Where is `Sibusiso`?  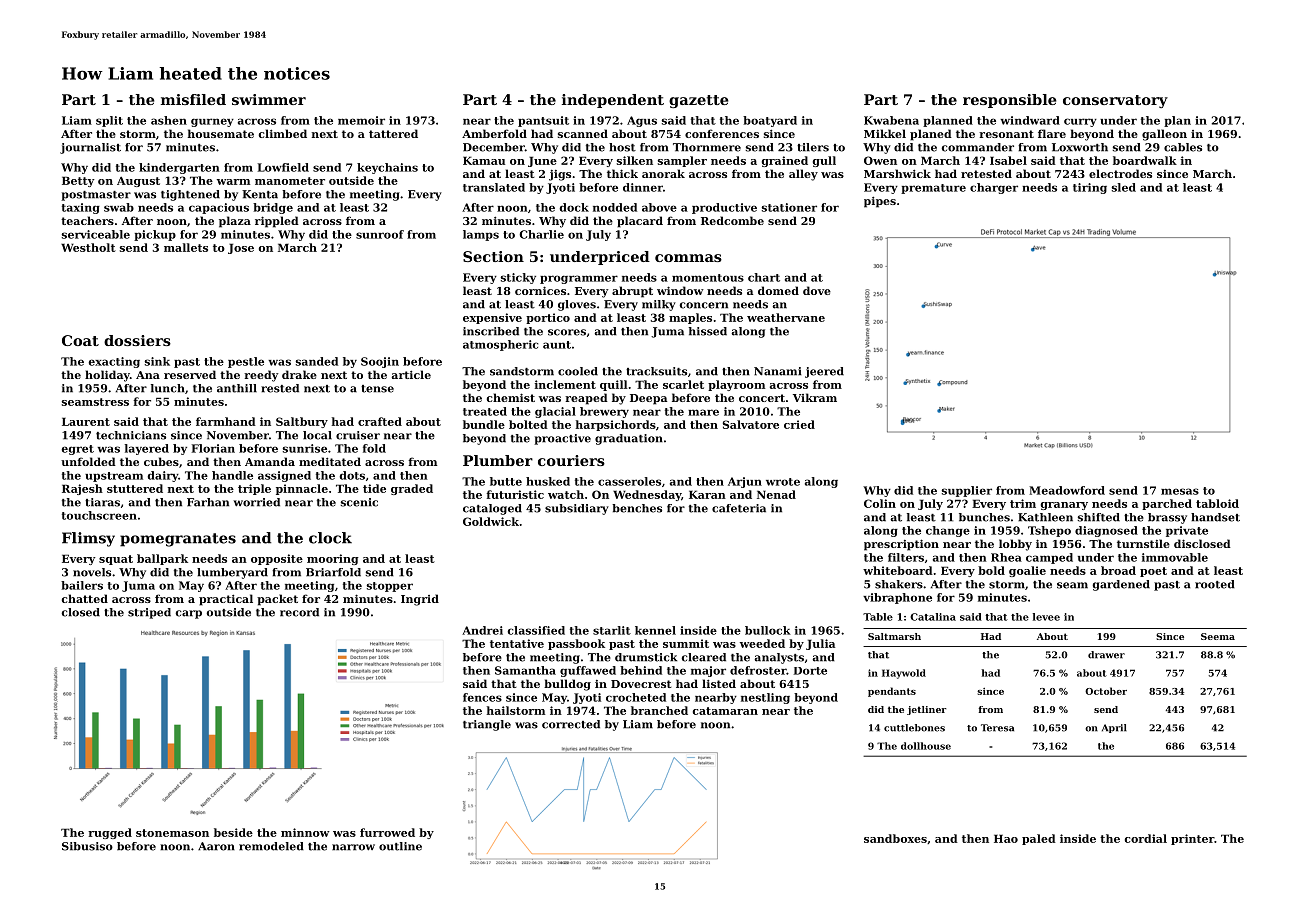
Sibusiso is located at coordinates (87, 846).
